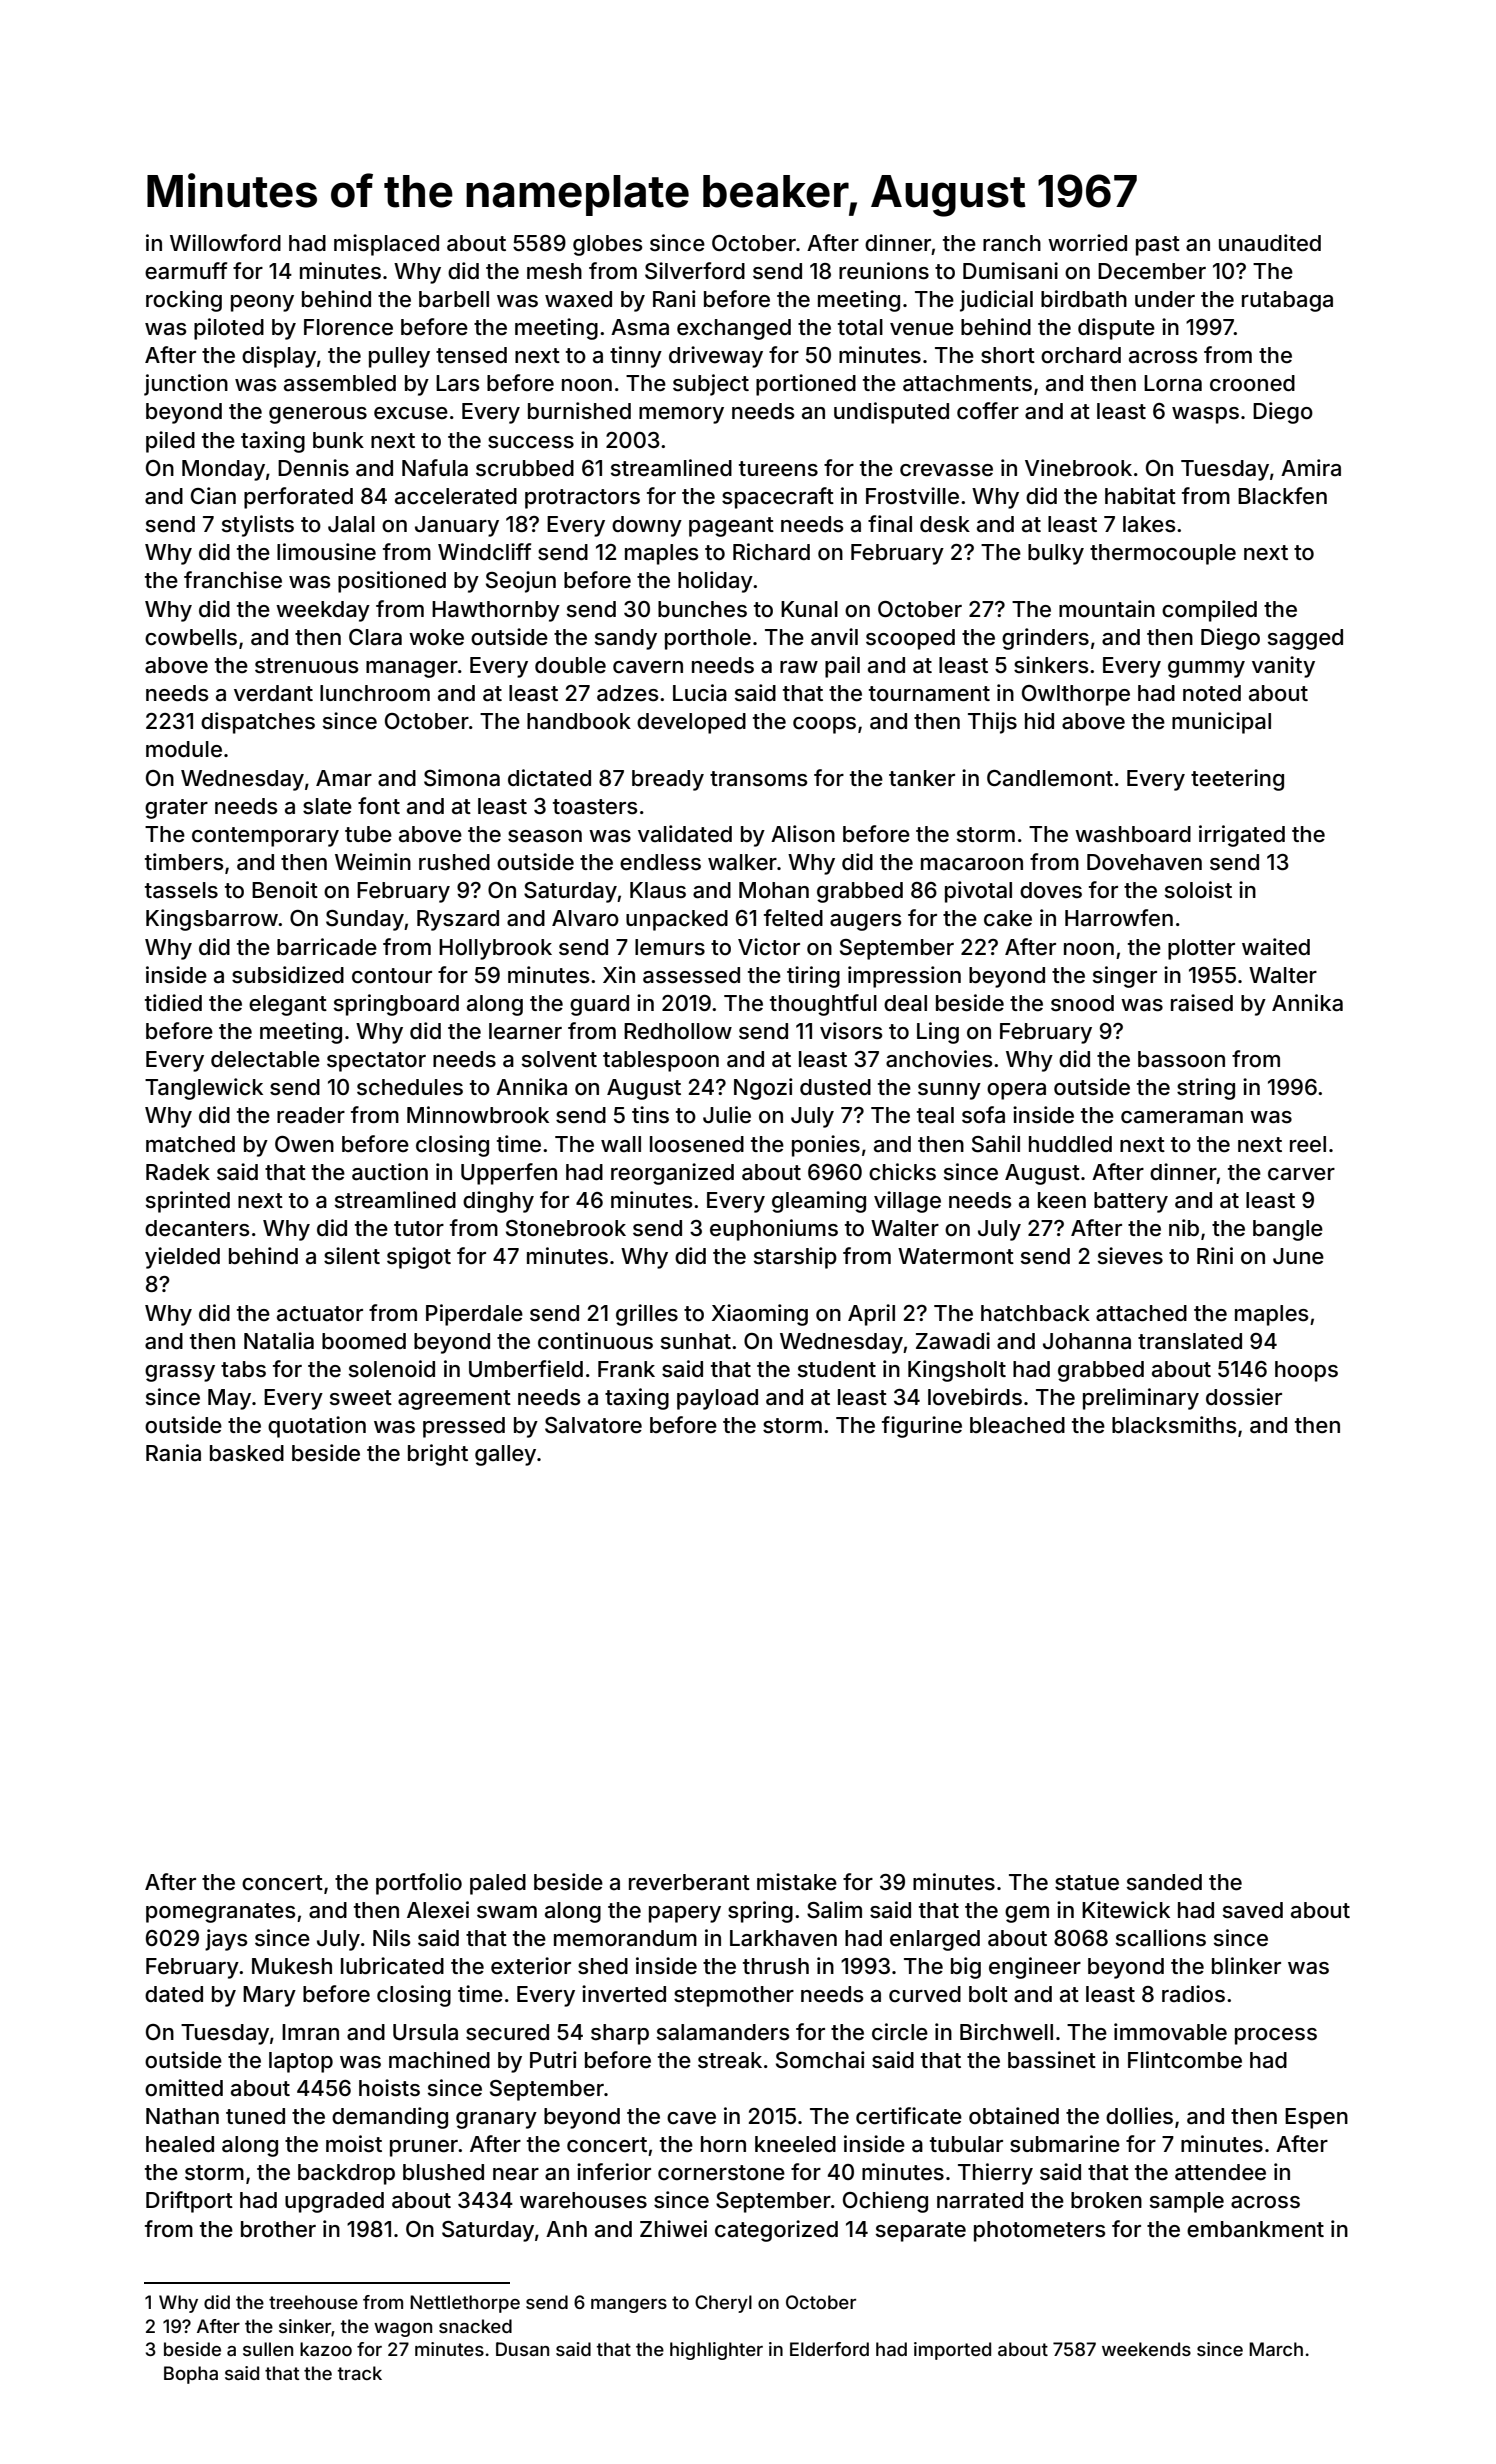 The image size is (1496, 2464). What do you see at coordinates (691, 975) in the screenshot?
I see `assessed` at bounding box center [691, 975].
